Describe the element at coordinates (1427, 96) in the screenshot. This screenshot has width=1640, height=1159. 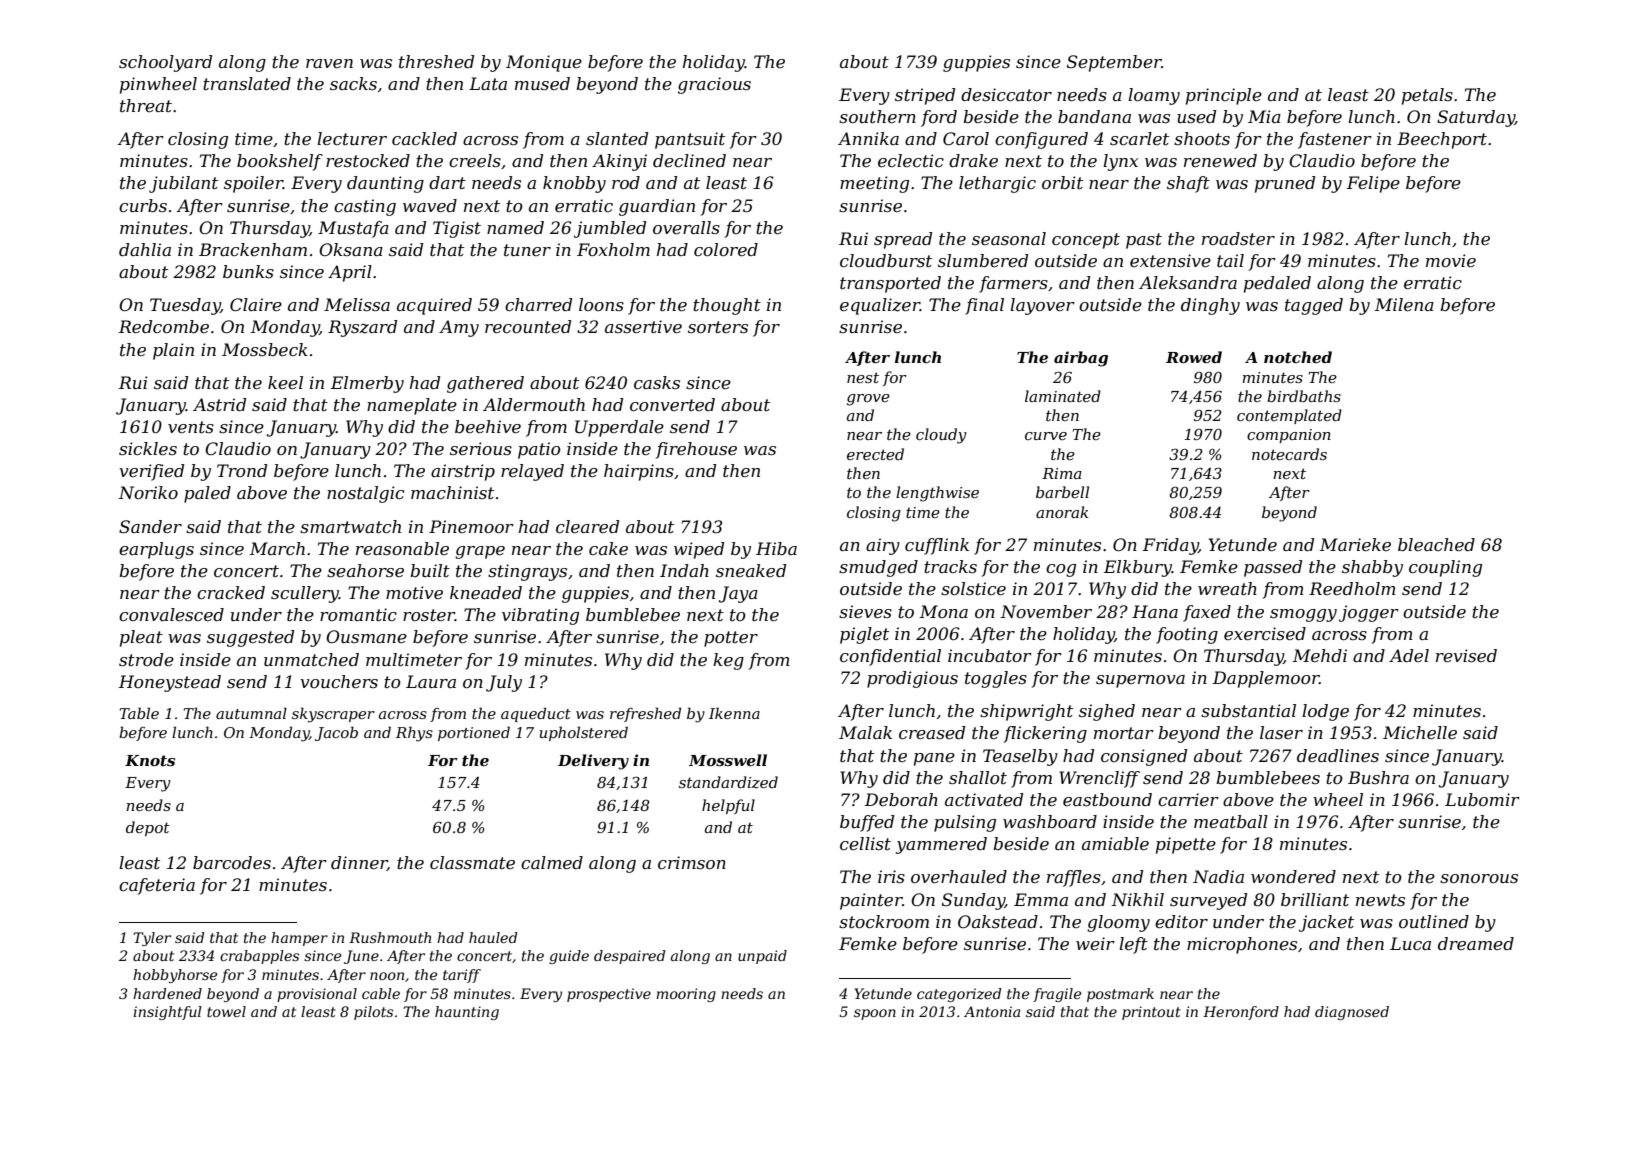
I see `petals` at that location.
